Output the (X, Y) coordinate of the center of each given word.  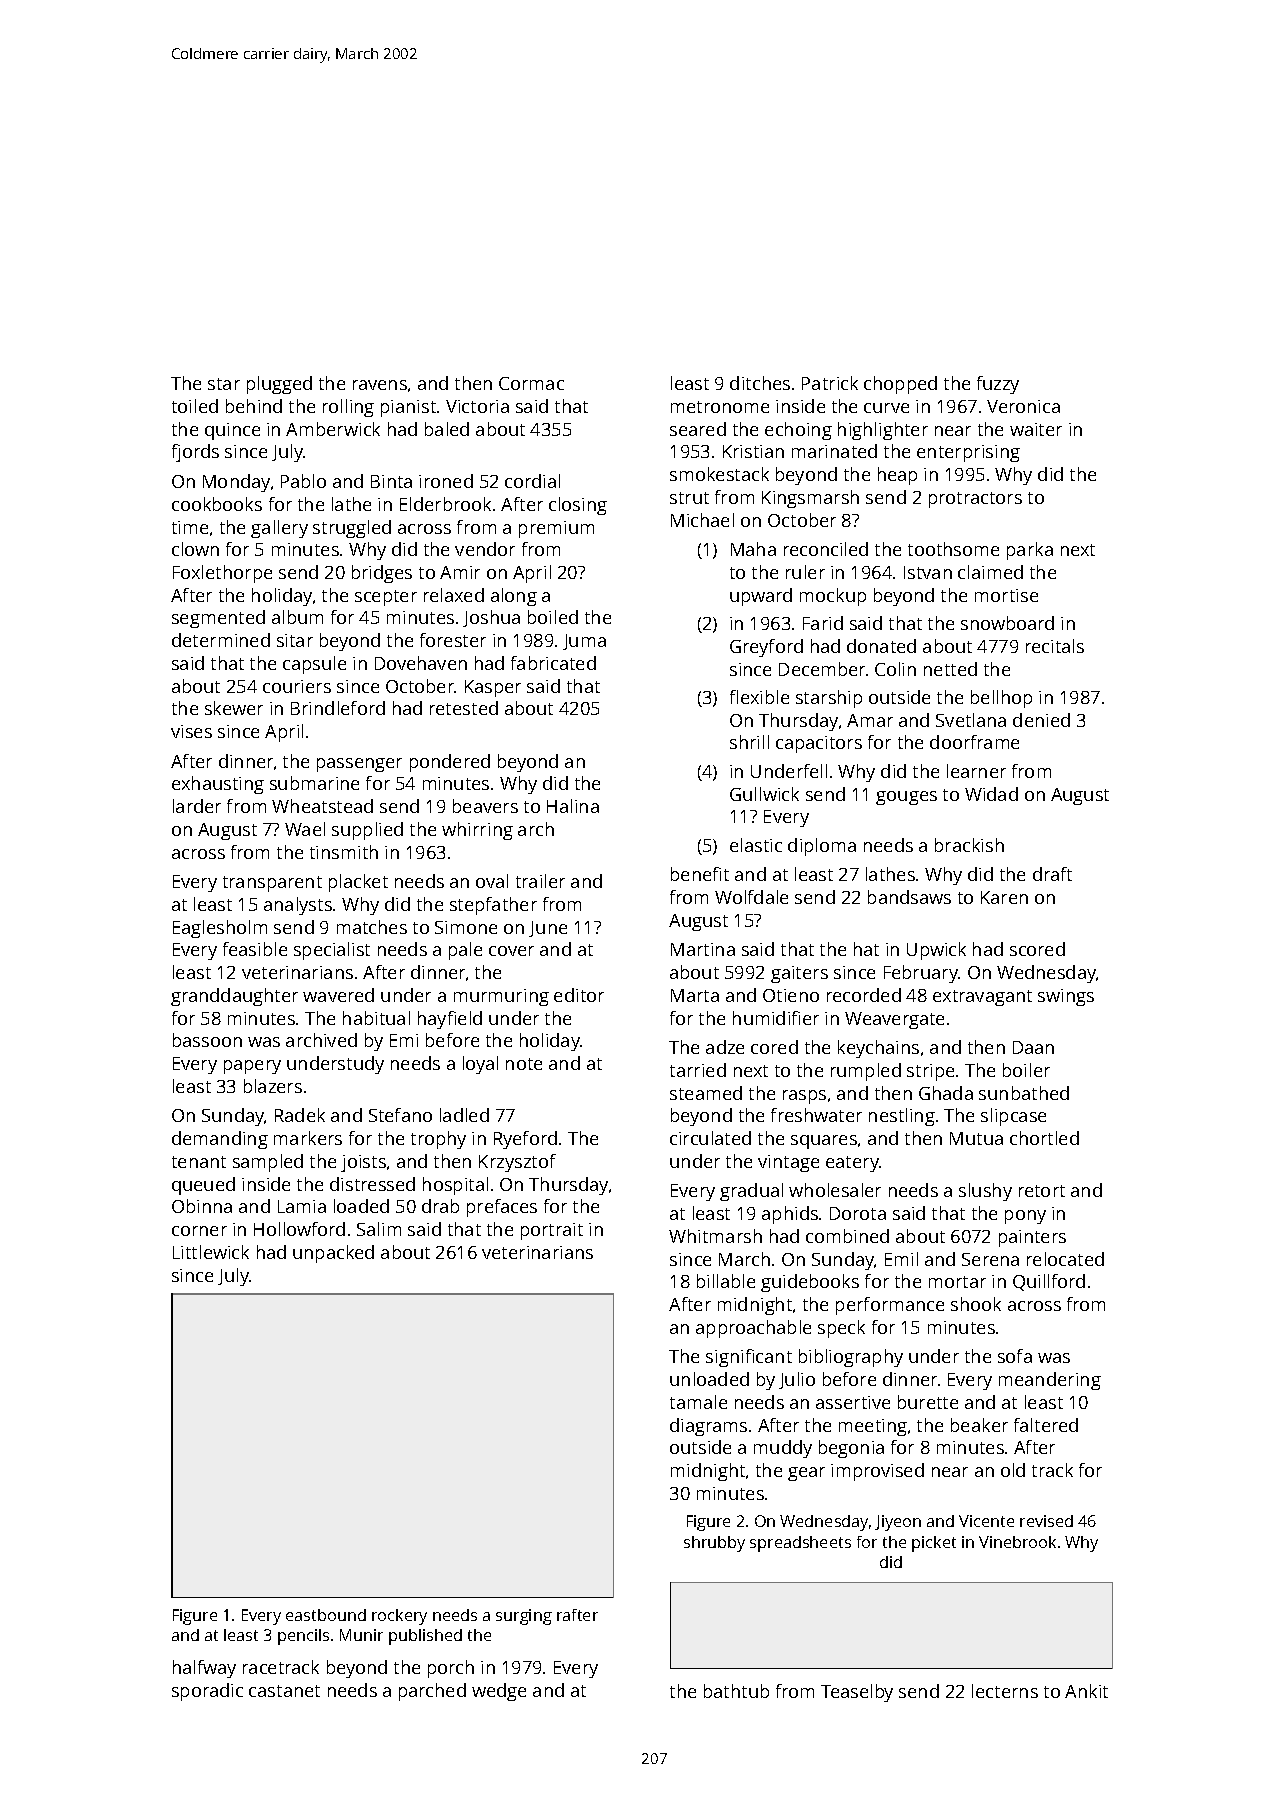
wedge (499, 1692)
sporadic (207, 1692)
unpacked (333, 1254)
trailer (540, 881)
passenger (359, 765)
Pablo (303, 481)
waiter (1036, 429)
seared (698, 429)
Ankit (1086, 1691)
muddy (783, 1449)
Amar (870, 720)
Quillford (1049, 1282)
